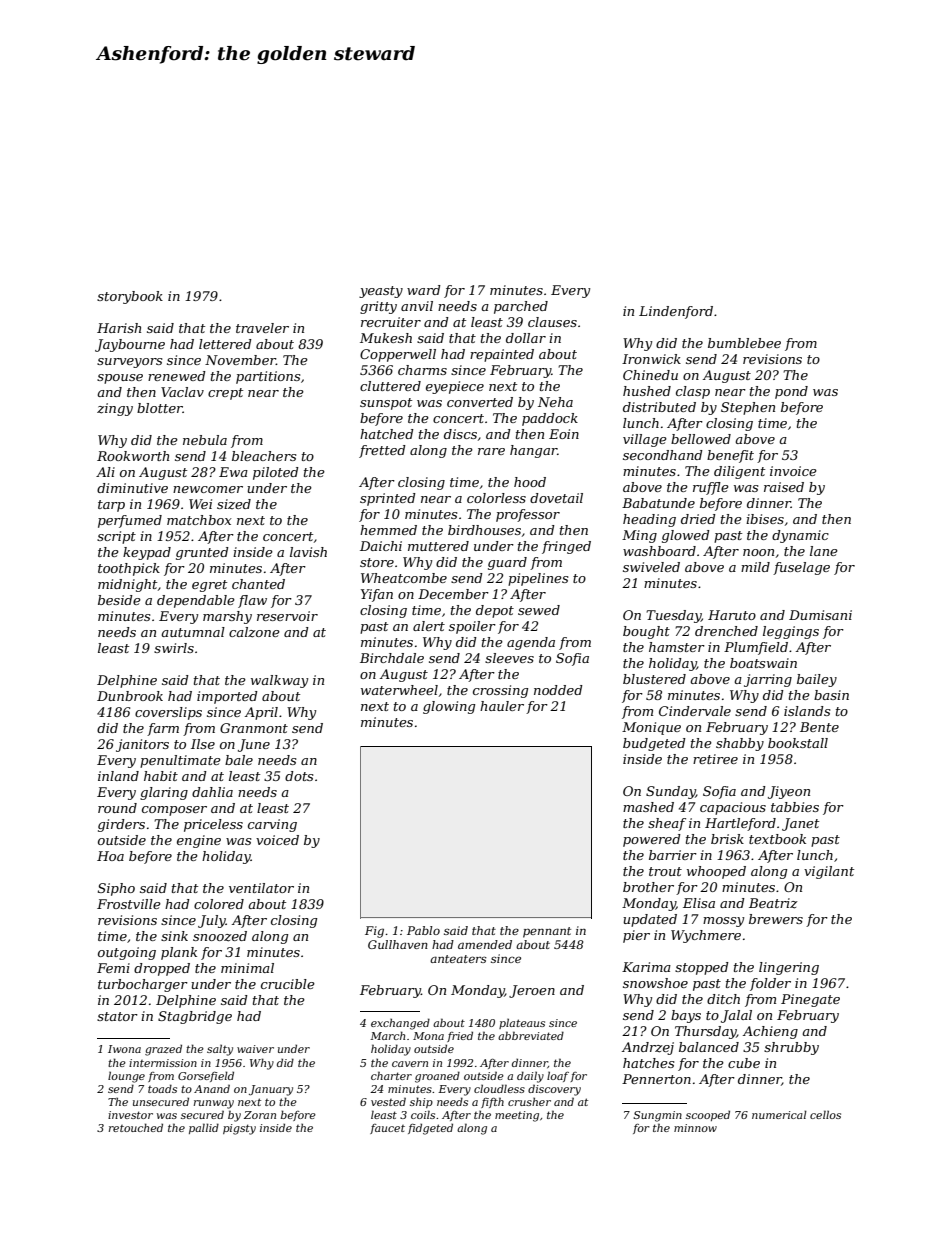  I want to click on imported, so click(227, 697).
